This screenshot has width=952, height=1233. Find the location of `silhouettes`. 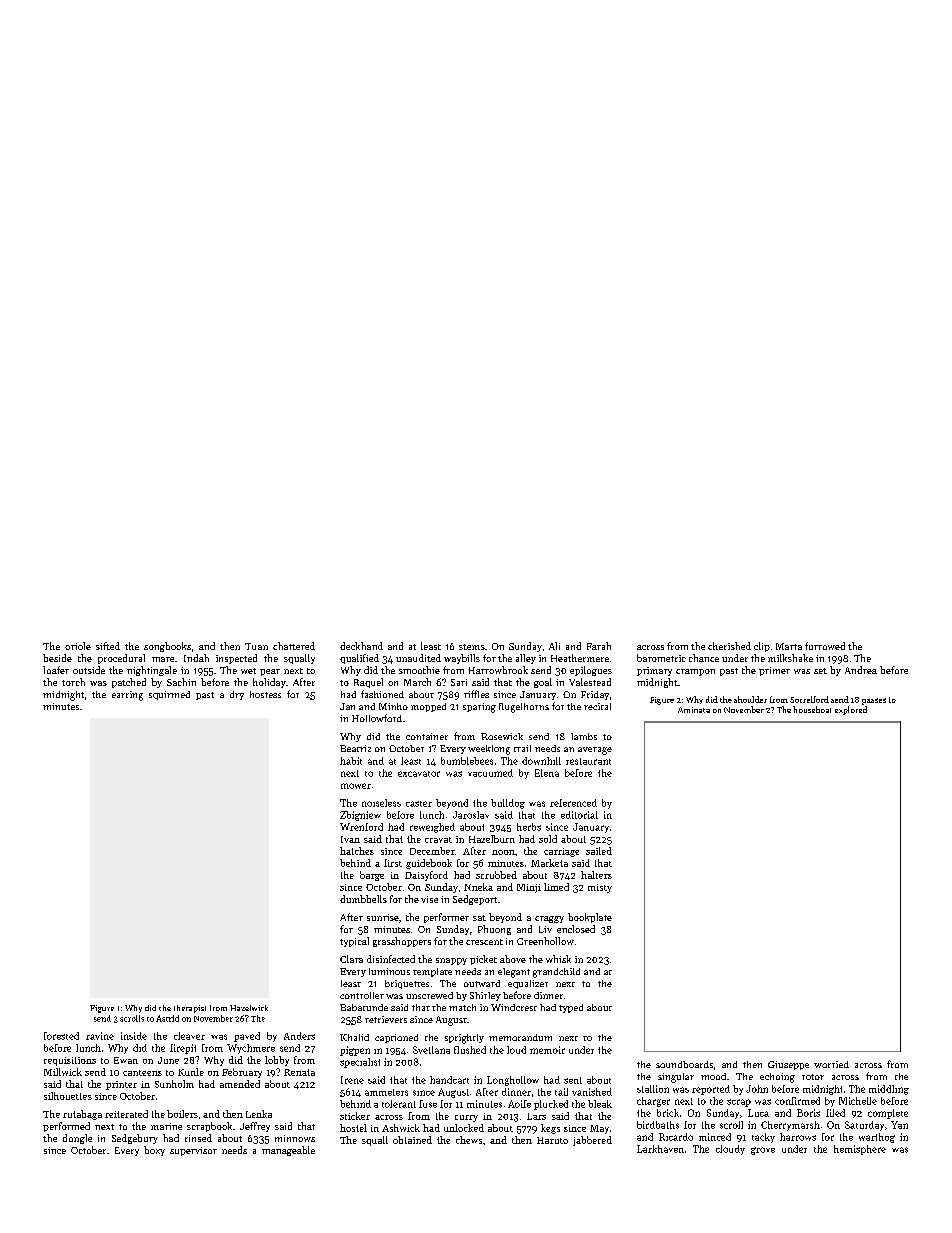

silhouettes is located at coordinates (68, 1096).
